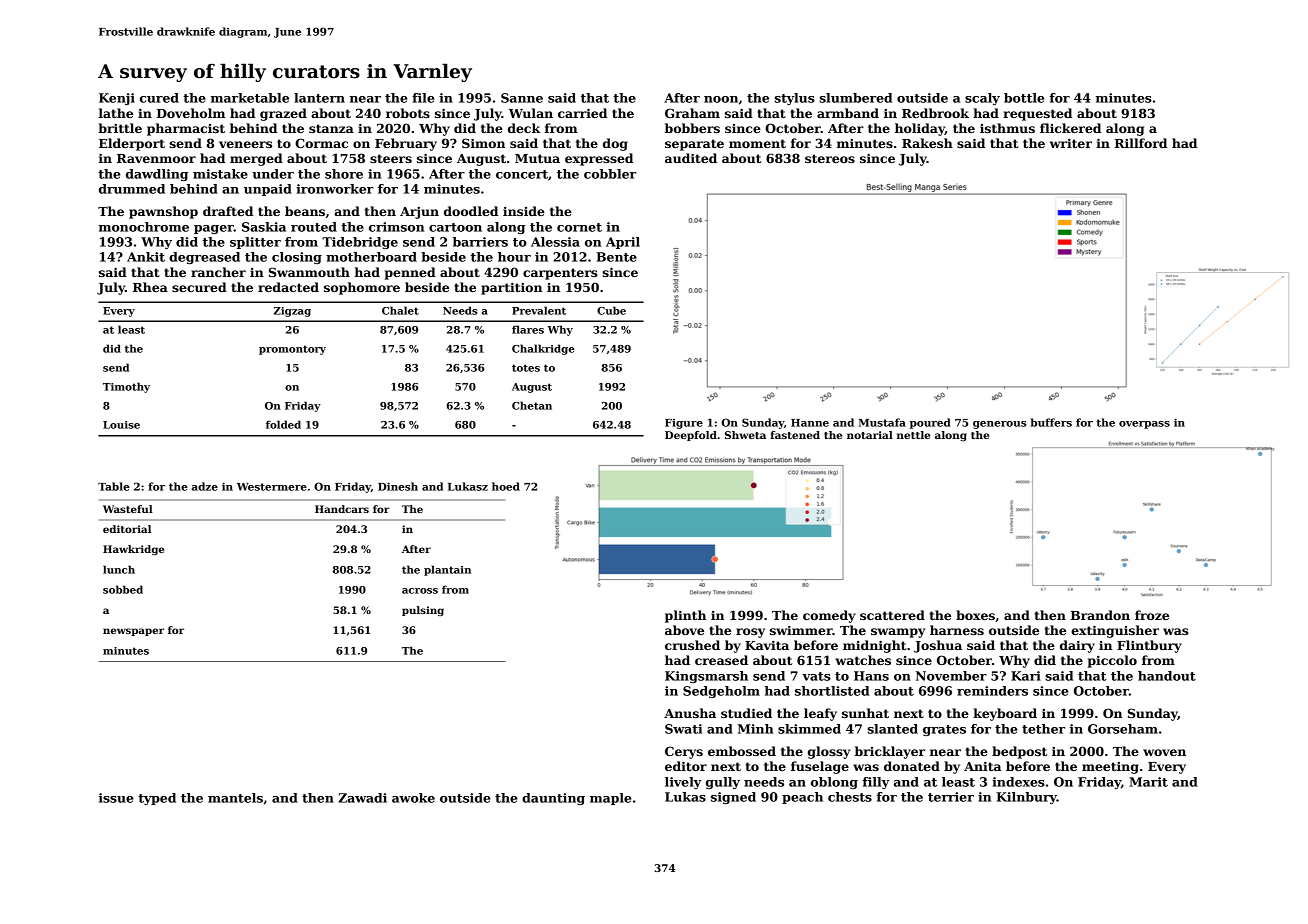  Describe the element at coordinates (235, 798) in the screenshot. I see `mantels` at that location.
